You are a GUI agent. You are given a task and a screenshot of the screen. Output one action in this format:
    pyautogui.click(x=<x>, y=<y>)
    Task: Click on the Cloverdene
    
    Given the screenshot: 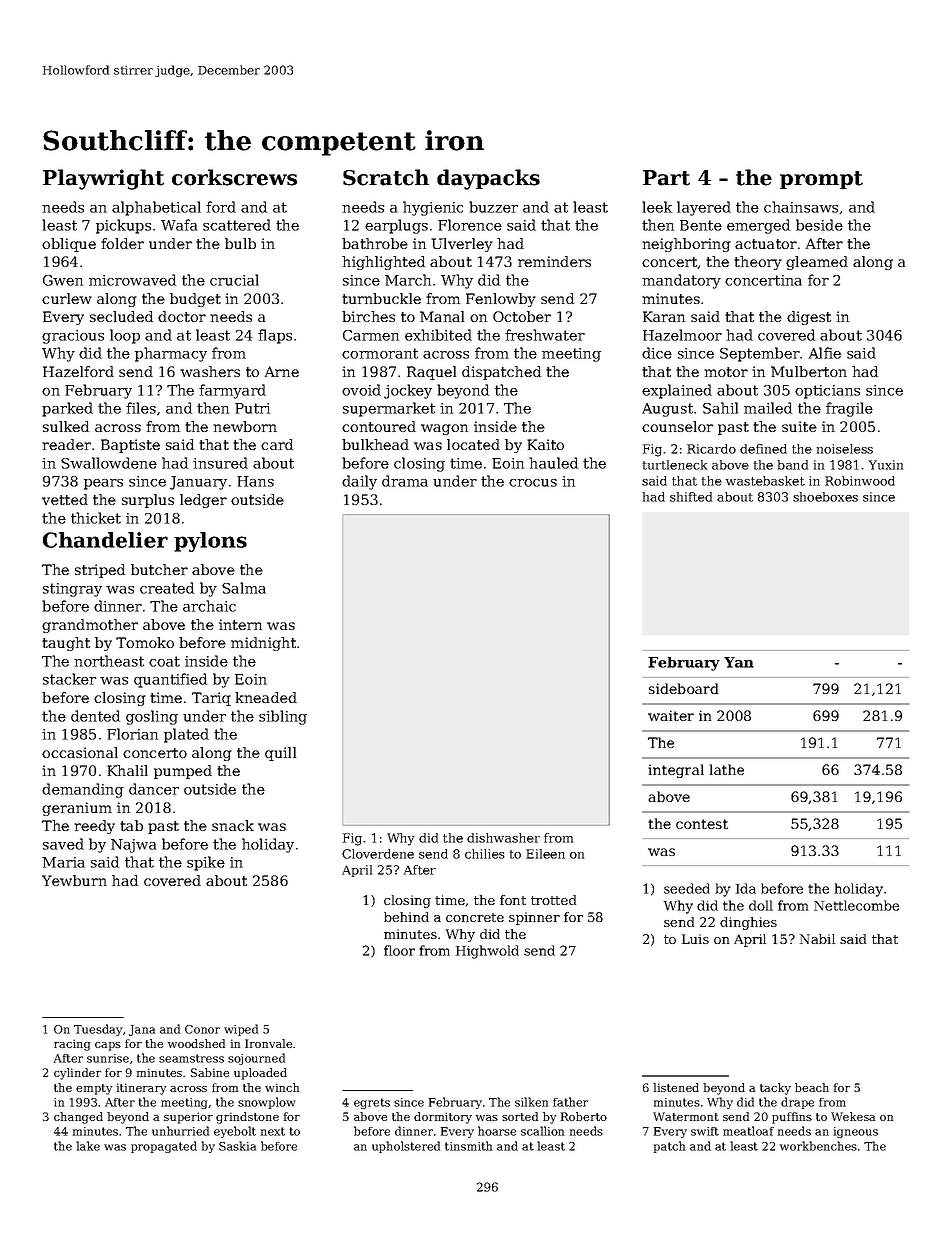 What is the action you would take?
    pyautogui.click(x=378, y=854)
